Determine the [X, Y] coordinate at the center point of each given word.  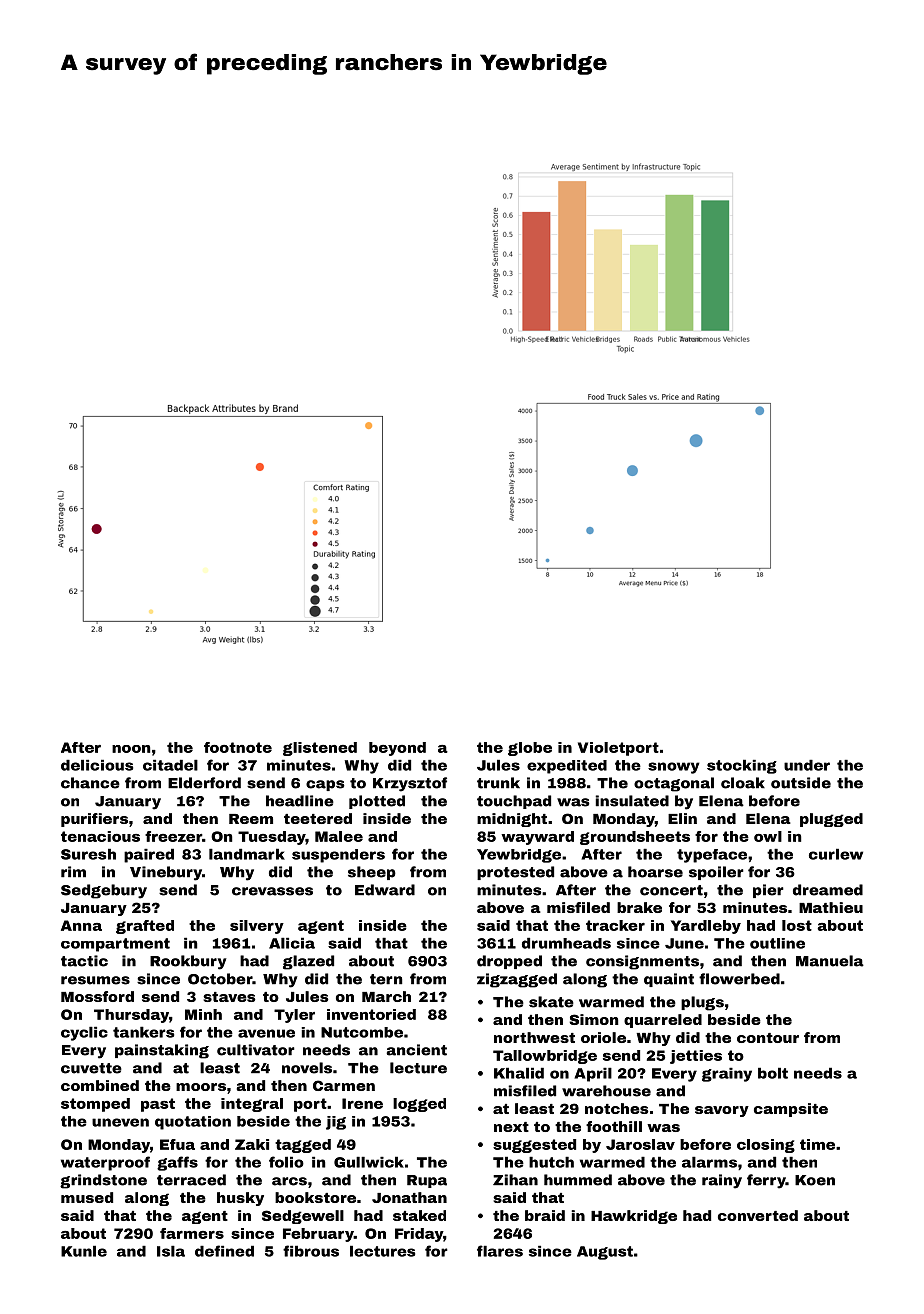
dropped [509, 962]
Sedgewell [303, 1217]
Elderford [204, 783]
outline [777, 943]
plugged [831, 820]
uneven [120, 1122]
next [511, 1127]
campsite [791, 1110]
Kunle [84, 1251]
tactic [84, 961]
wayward [537, 838]
